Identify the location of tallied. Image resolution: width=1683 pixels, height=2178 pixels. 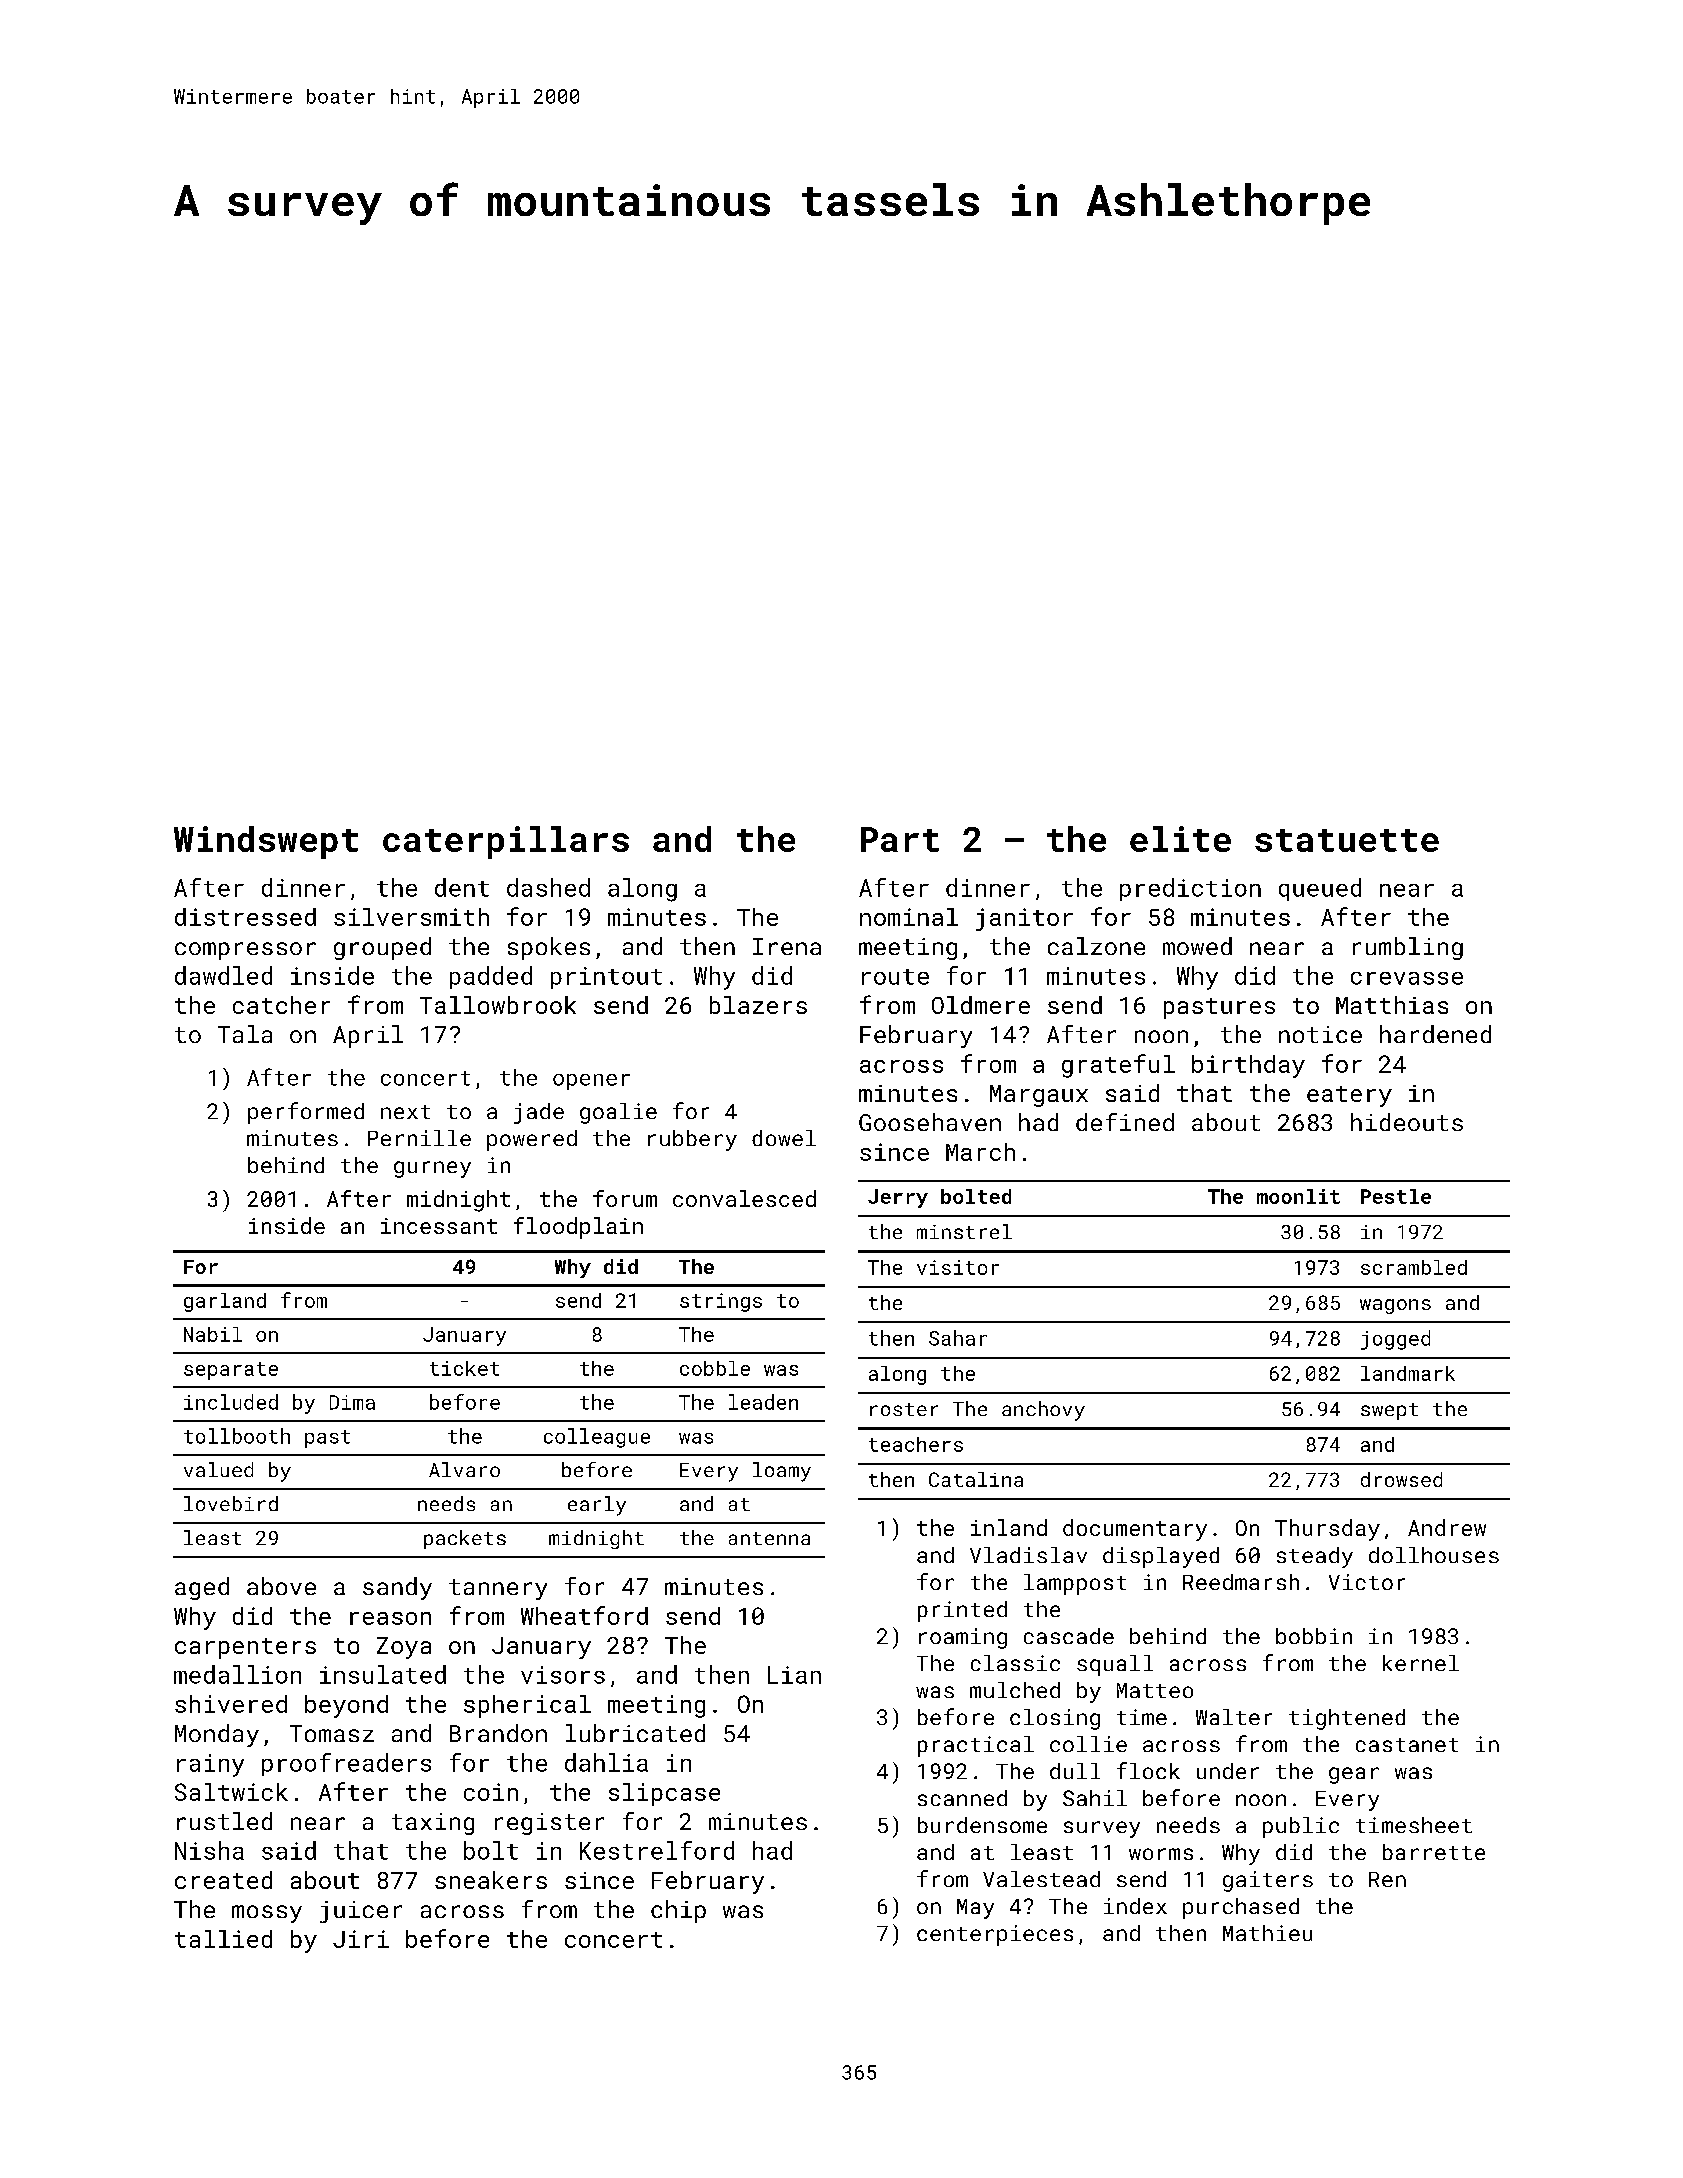
(223, 1939).
